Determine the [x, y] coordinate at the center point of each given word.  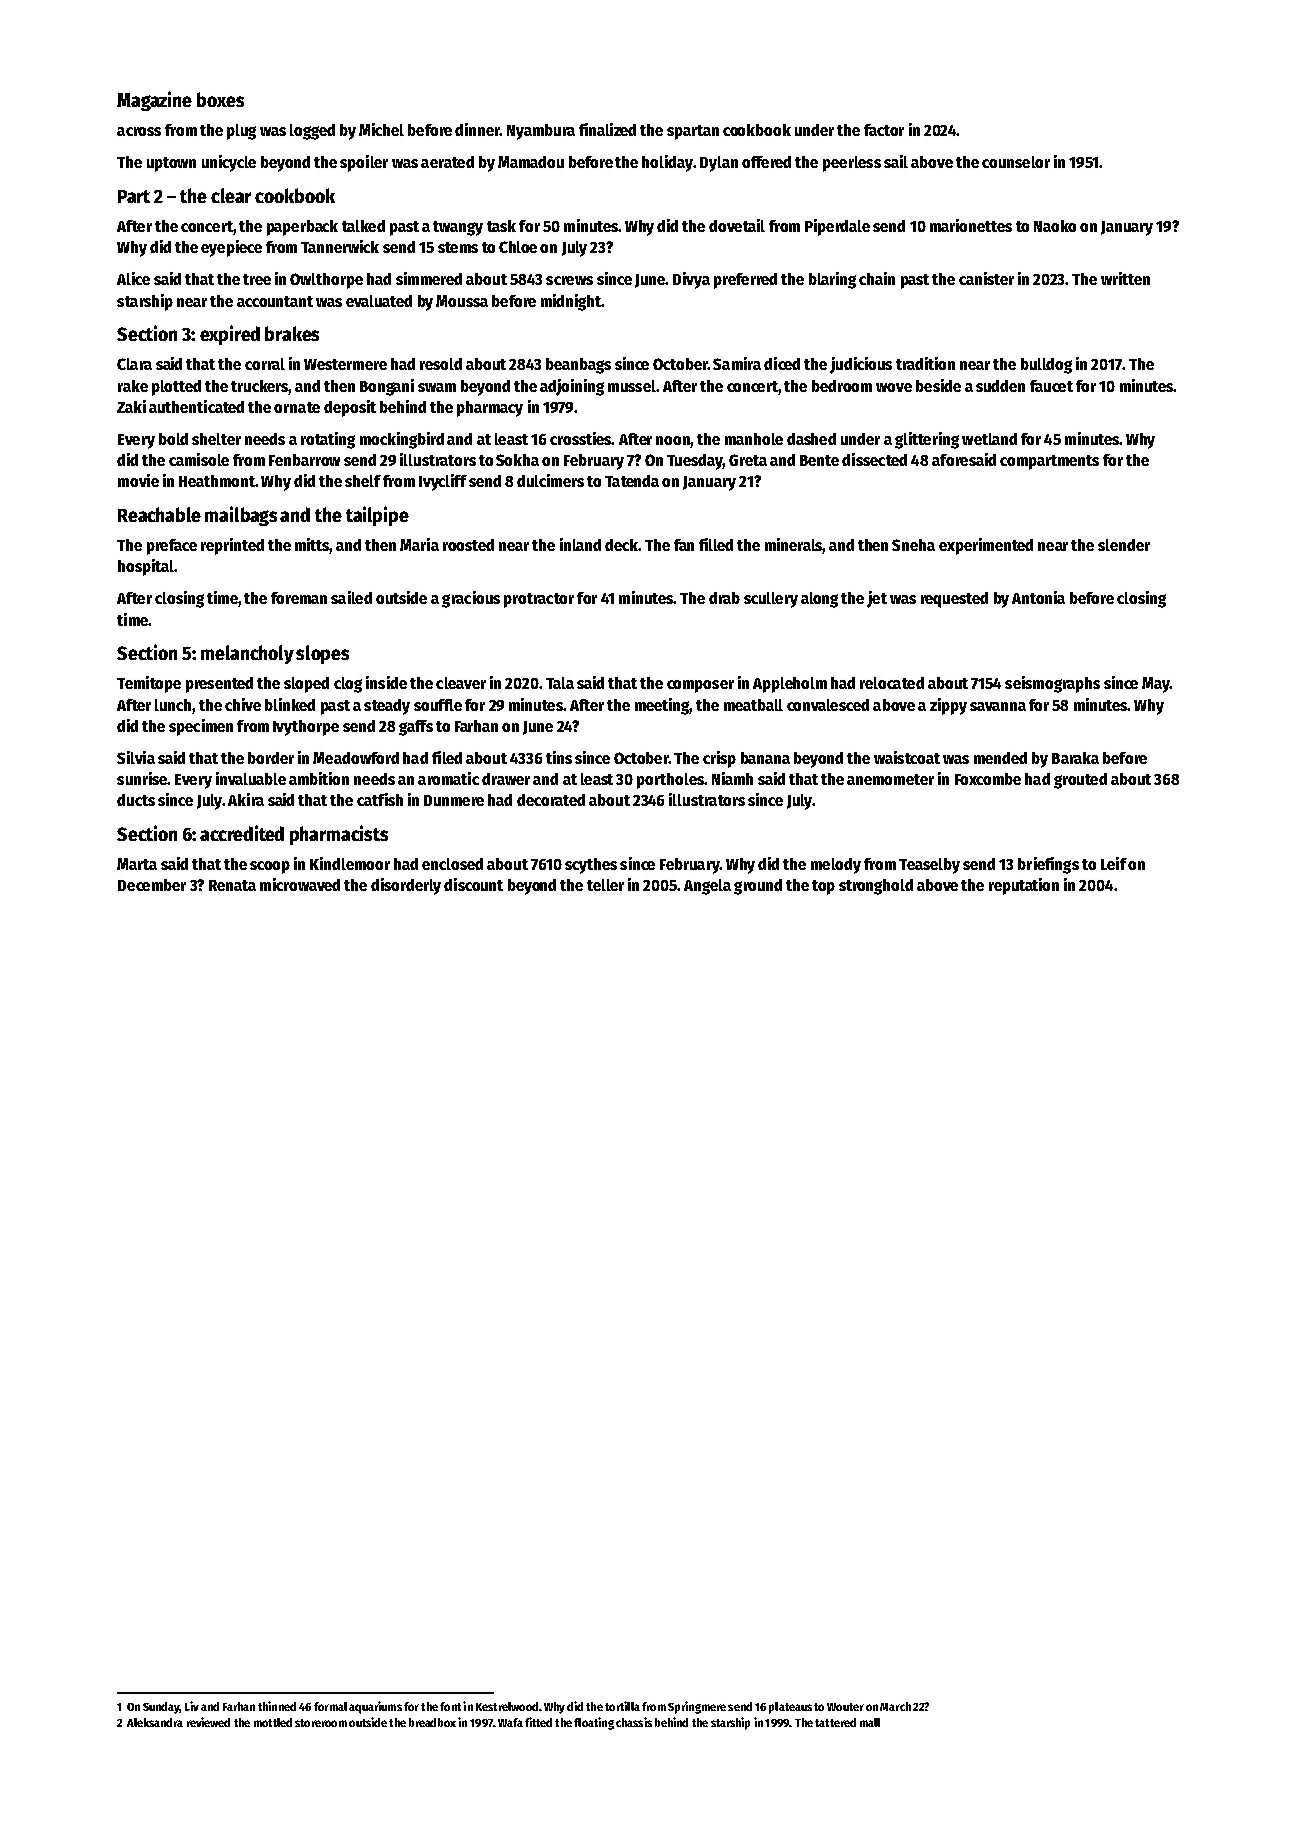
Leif [1114, 863]
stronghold [876, 887]
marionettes [971, 225]
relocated [892, 683]
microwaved [300, 884]
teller [605, 885]
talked [363, 226]
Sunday [161, 1708]
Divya [691, 280]
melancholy [247, 654]
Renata [232, 885]
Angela [707, 887]
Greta [748, 460]
